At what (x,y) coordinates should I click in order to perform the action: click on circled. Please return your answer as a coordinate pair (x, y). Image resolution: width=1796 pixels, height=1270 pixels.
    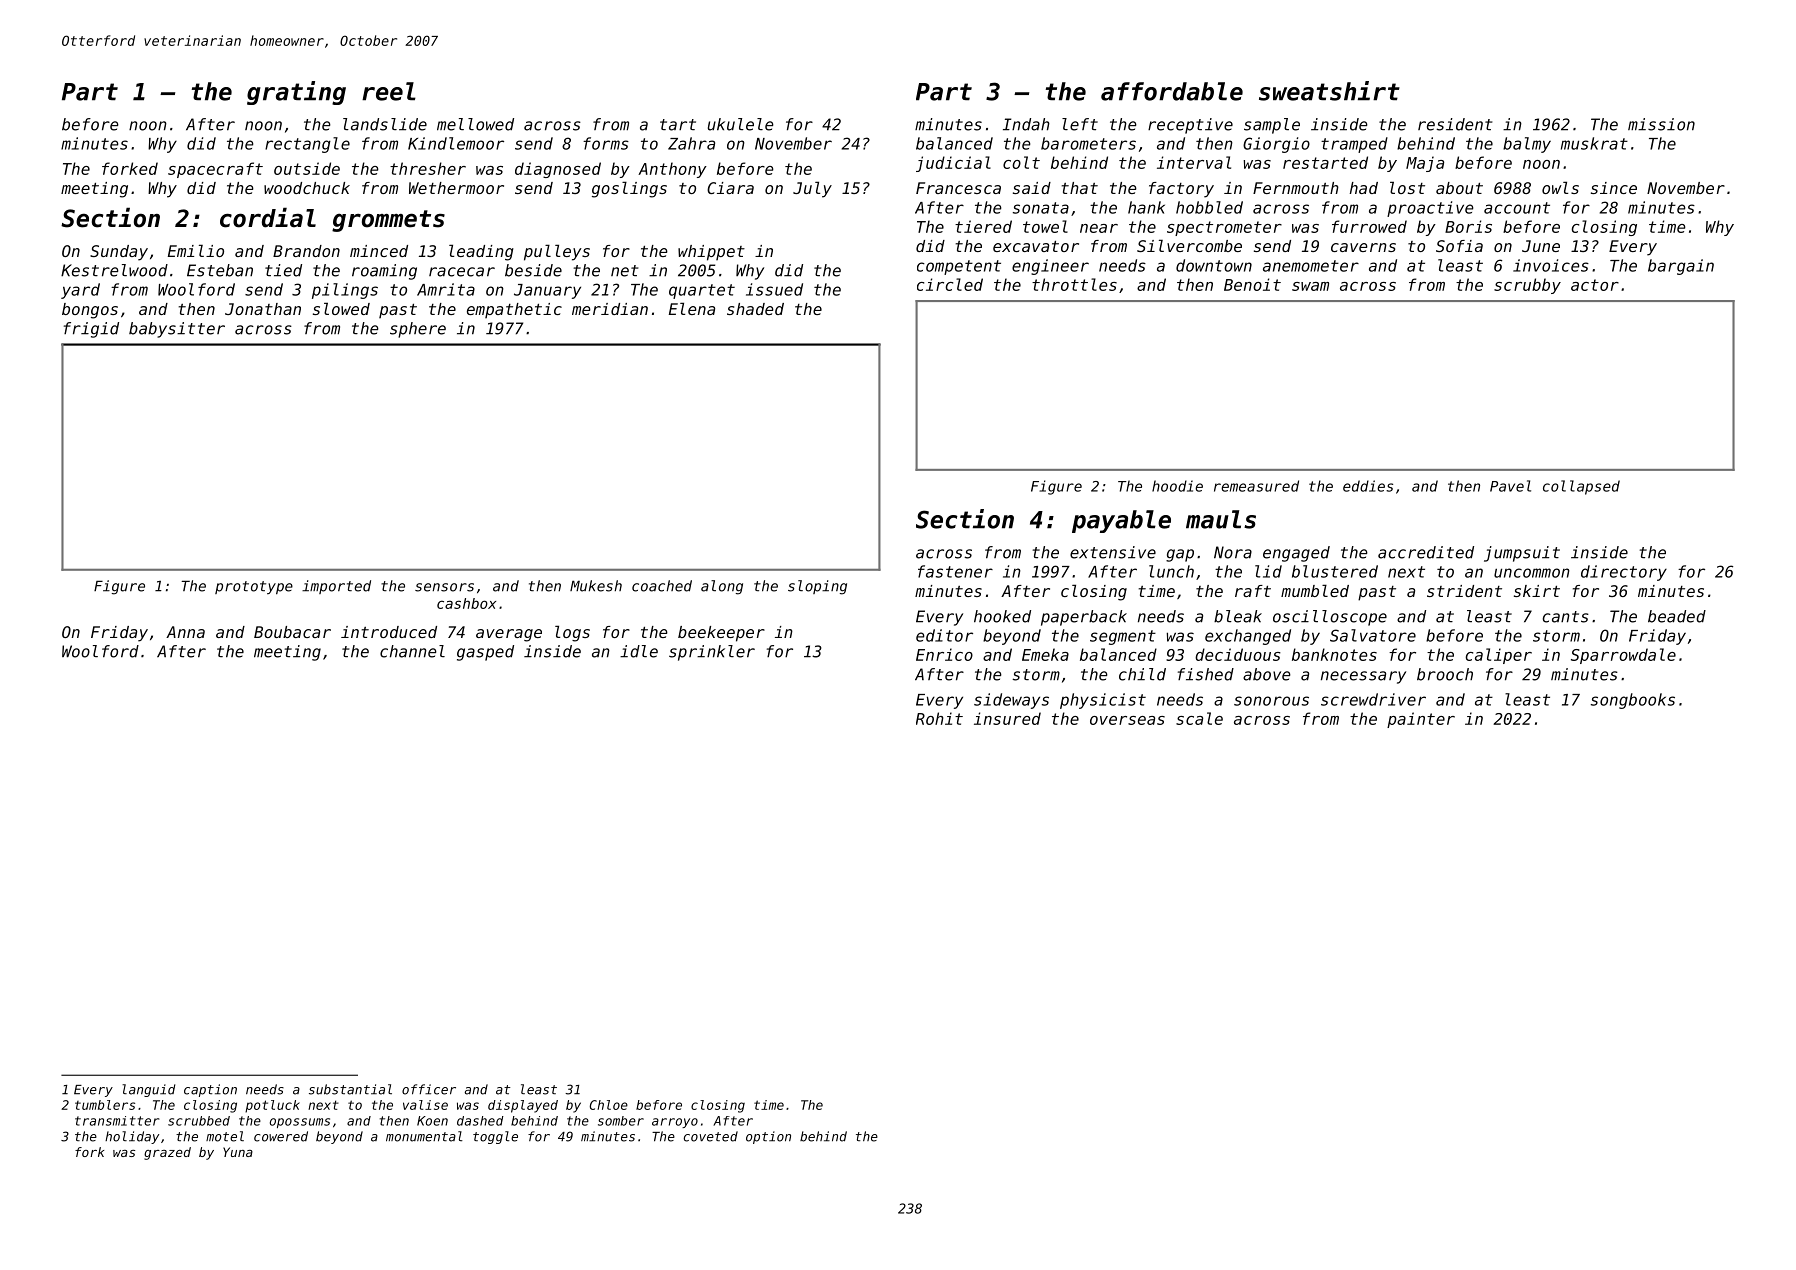
    Looking at the image, I should click on (950, 284).
